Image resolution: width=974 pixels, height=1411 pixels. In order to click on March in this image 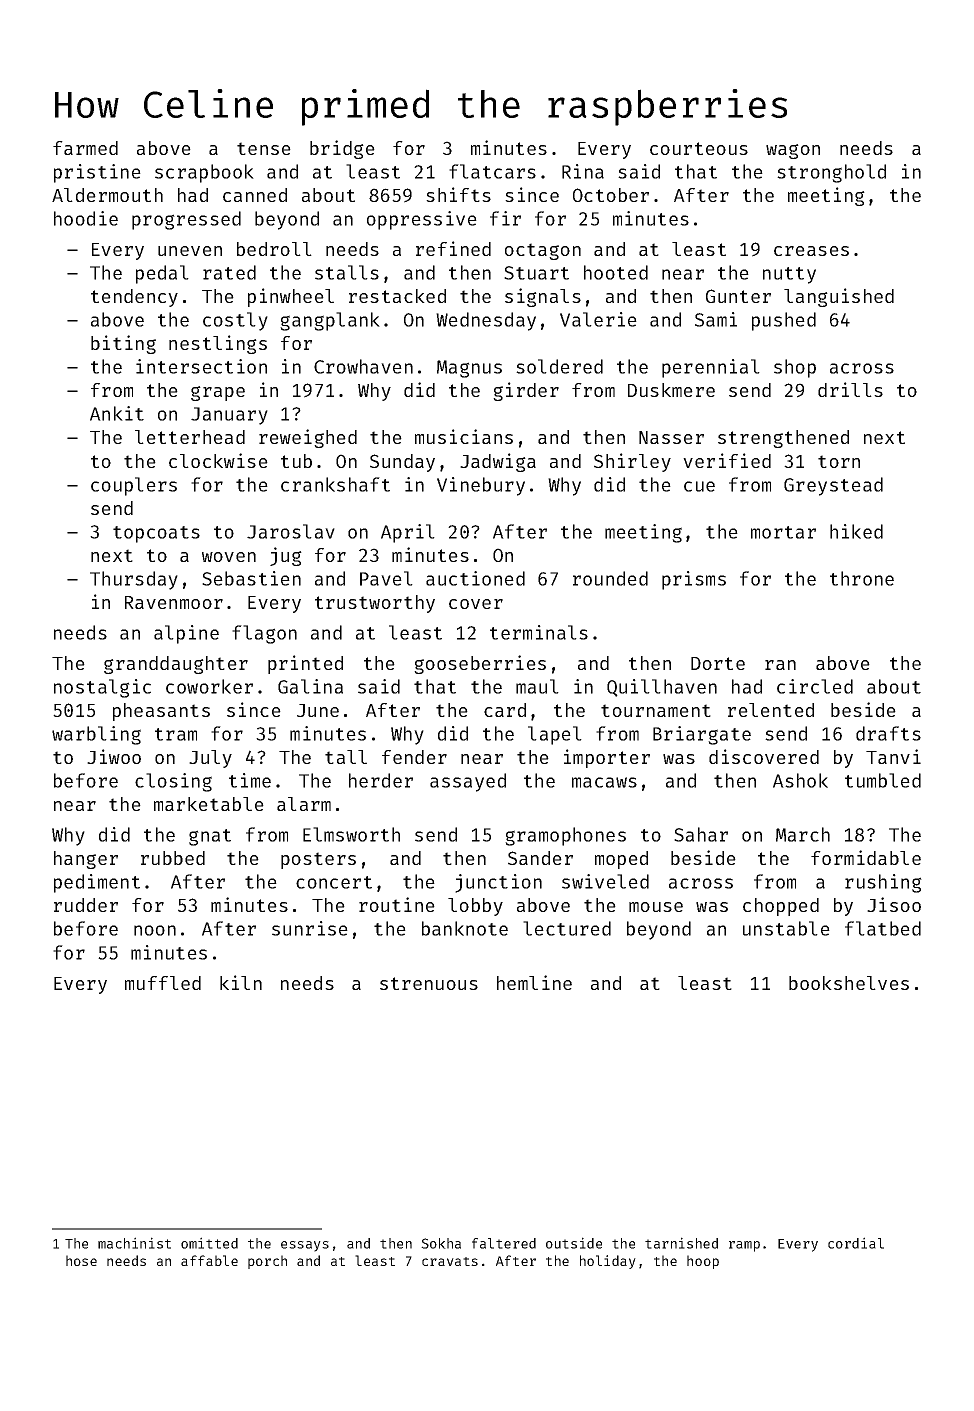, I will do `click(803, 834)`.
